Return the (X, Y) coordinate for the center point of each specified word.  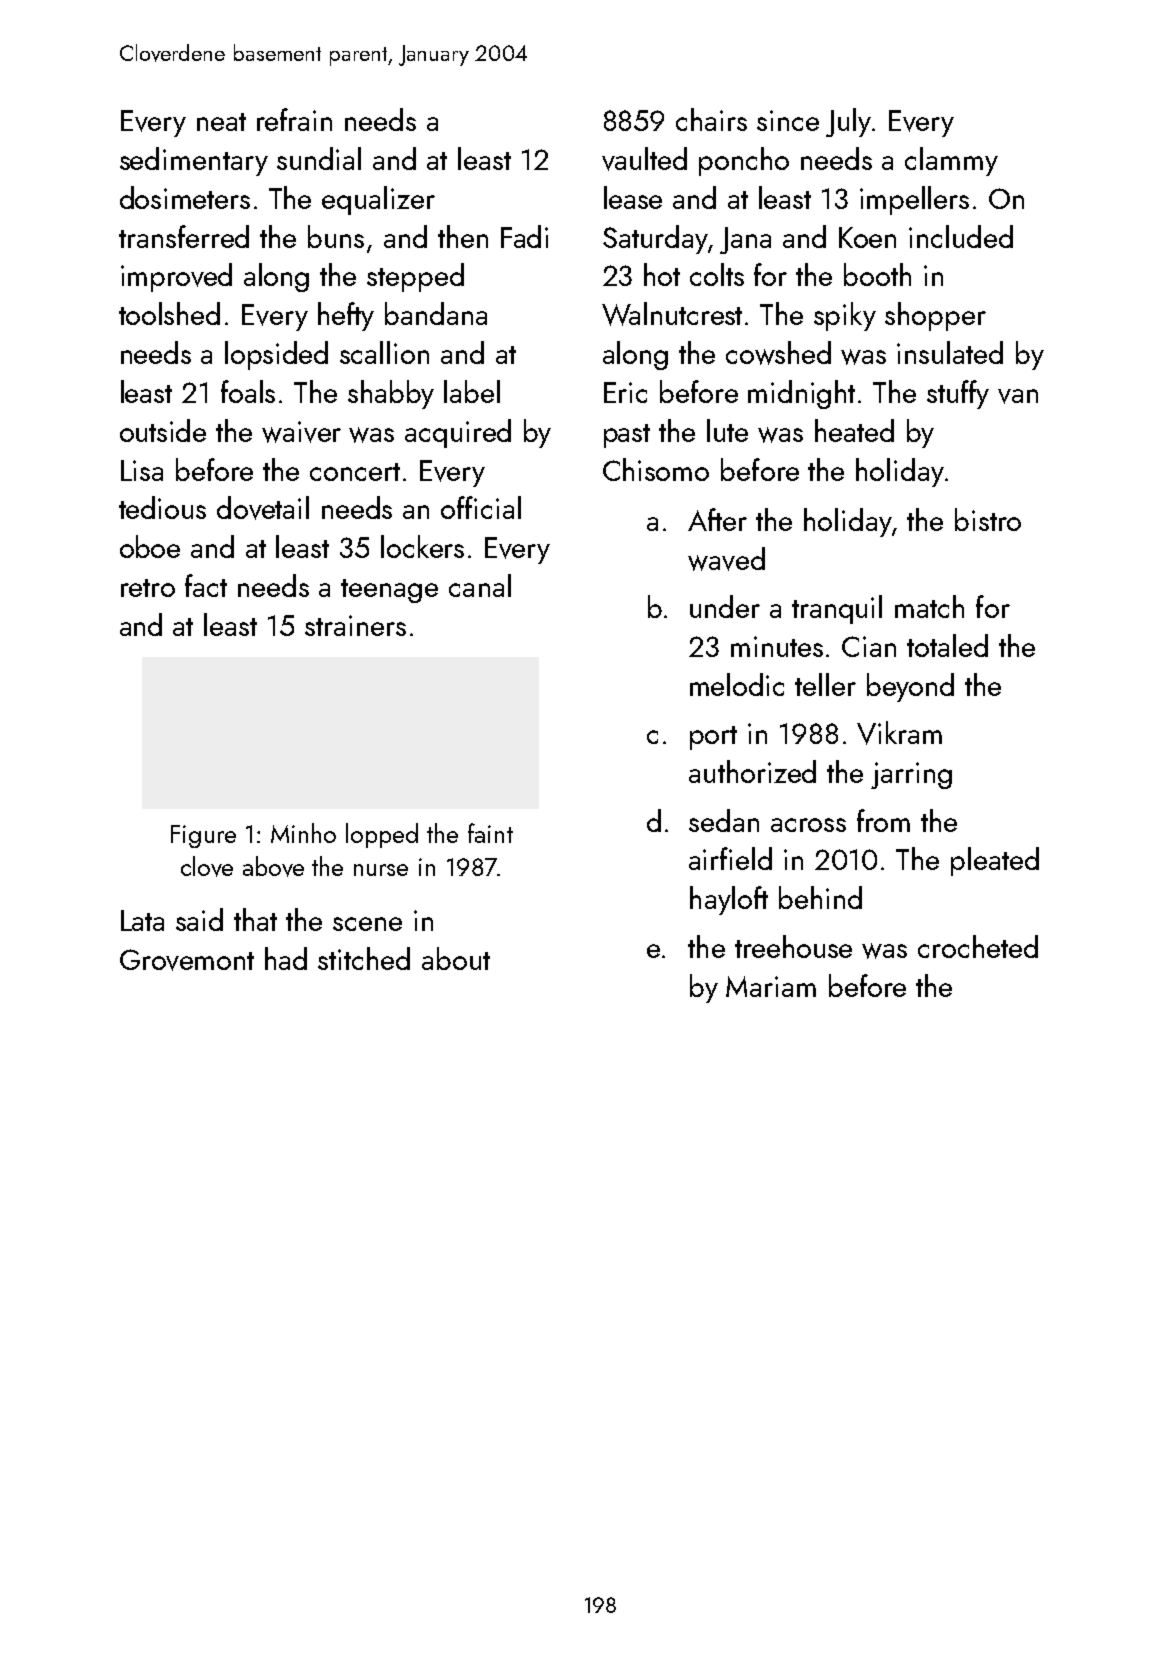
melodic (737, 684)
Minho (303, 833)
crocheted (978, 946)
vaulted (644, 159)
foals (248, 391)
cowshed (778, 353)
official (481, 507)
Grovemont (187, 960)
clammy (951, 161)
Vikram (899, 733)
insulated (950, 352)
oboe (150, 546)
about (456, 958)
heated (854, 430)
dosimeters (185, 197)
